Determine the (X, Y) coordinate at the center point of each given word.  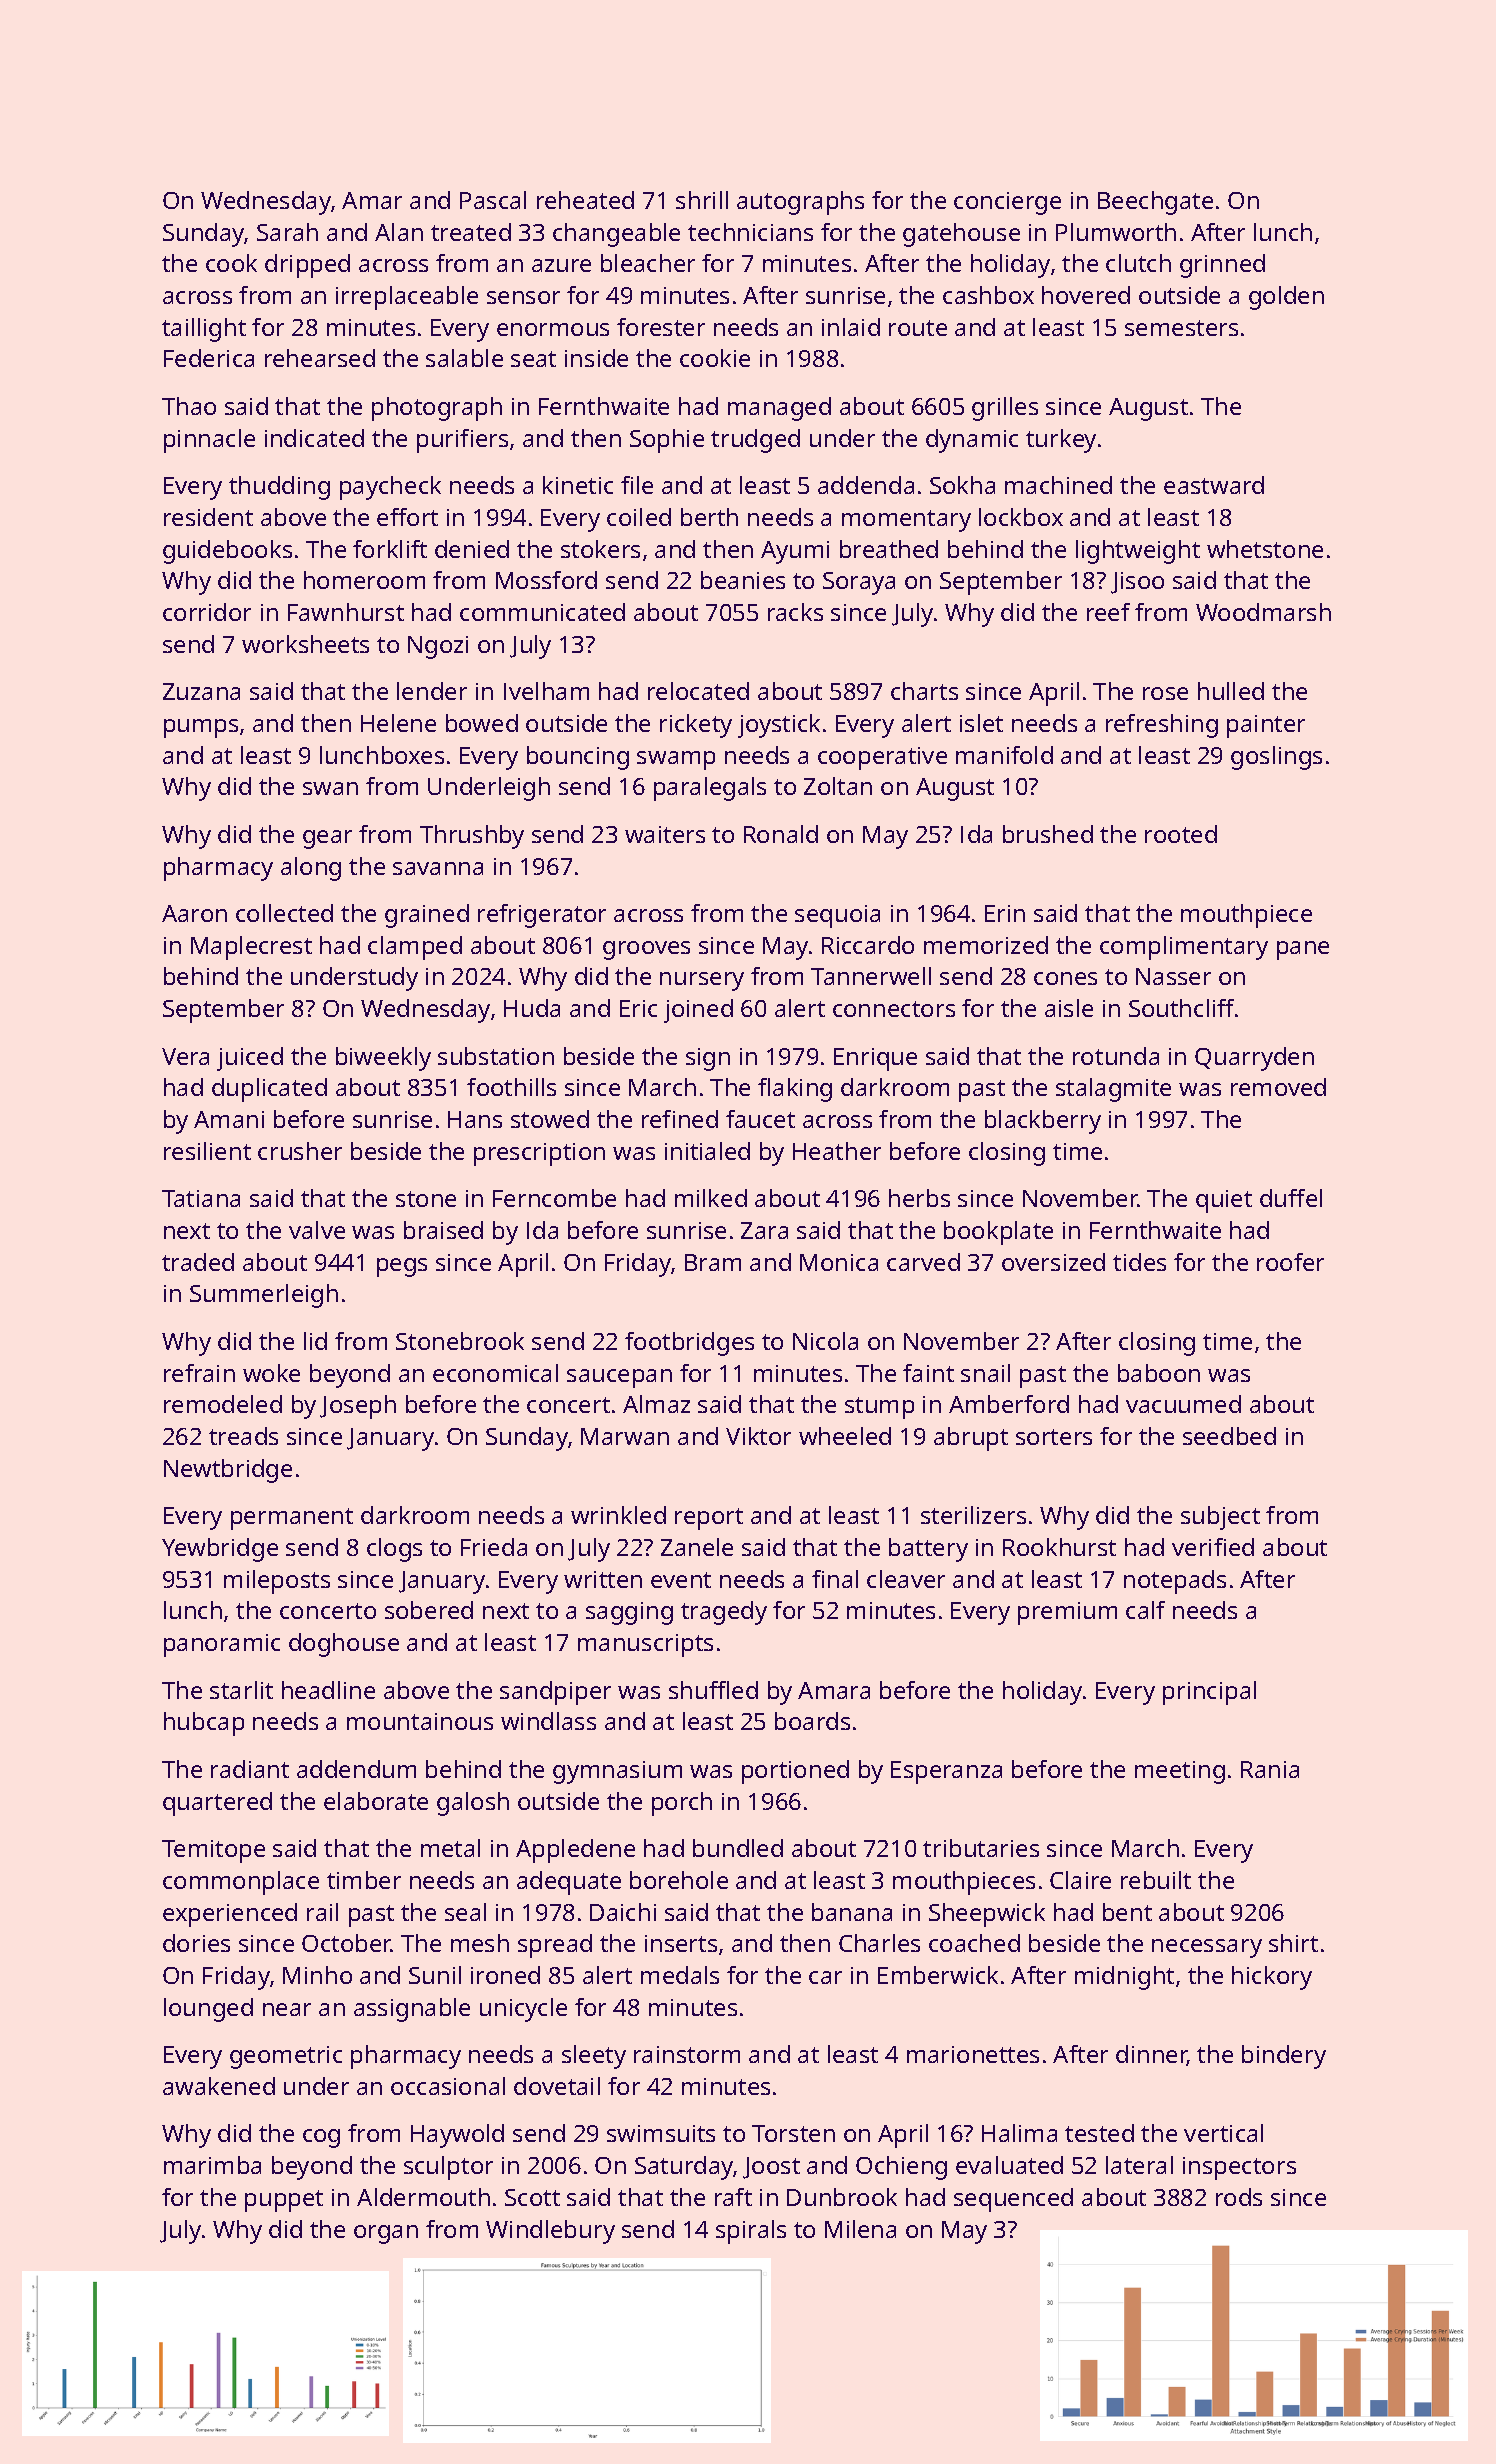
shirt (1293, 1943)
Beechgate (1155, 203)
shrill (702, 200)
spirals (751, 2232)
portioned (795, 1772)
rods (1239, 2197)
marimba (212, 2165)
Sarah (287, 232)
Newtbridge (228, 1471)
